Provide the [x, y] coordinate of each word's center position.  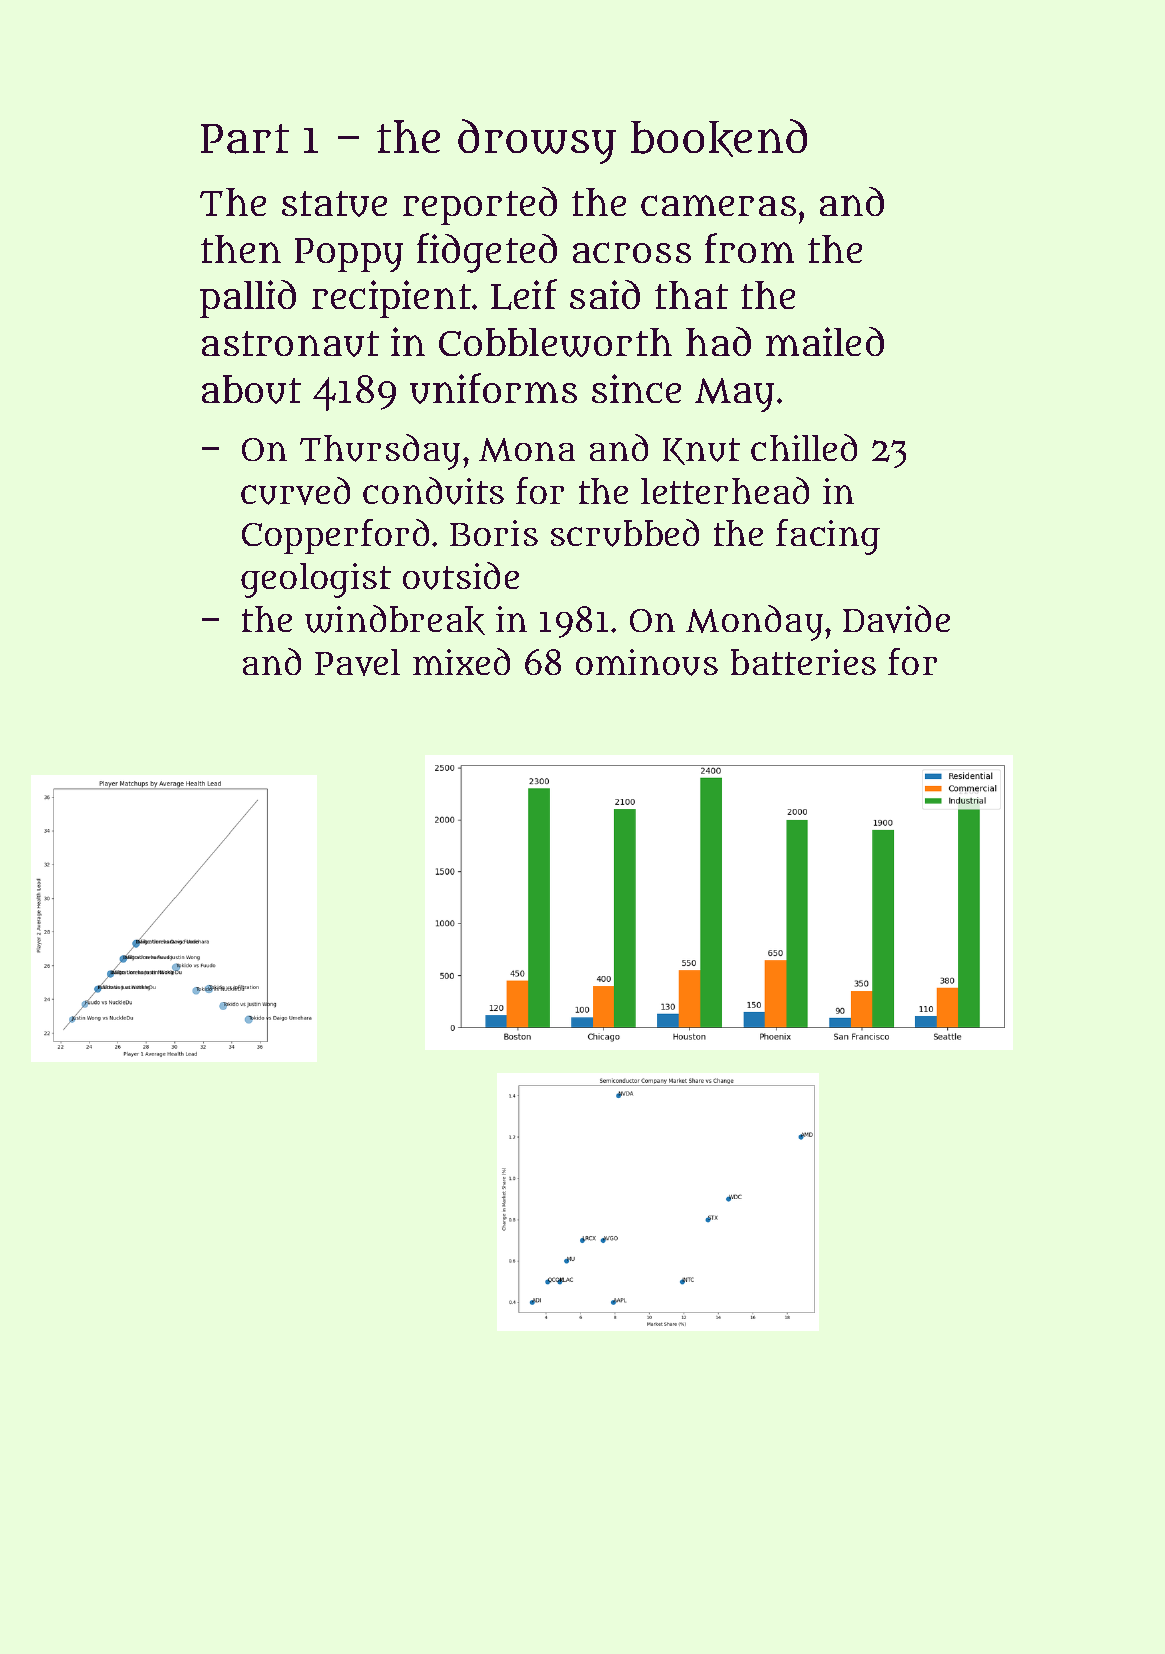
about [251, 389]
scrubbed [625, 533]
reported [480, 206]
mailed [825, 341]
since [636, 388]
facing [828, 537]
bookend [719, 138]
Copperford [335, 536]
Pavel [357, 662]
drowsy [537, 141]
